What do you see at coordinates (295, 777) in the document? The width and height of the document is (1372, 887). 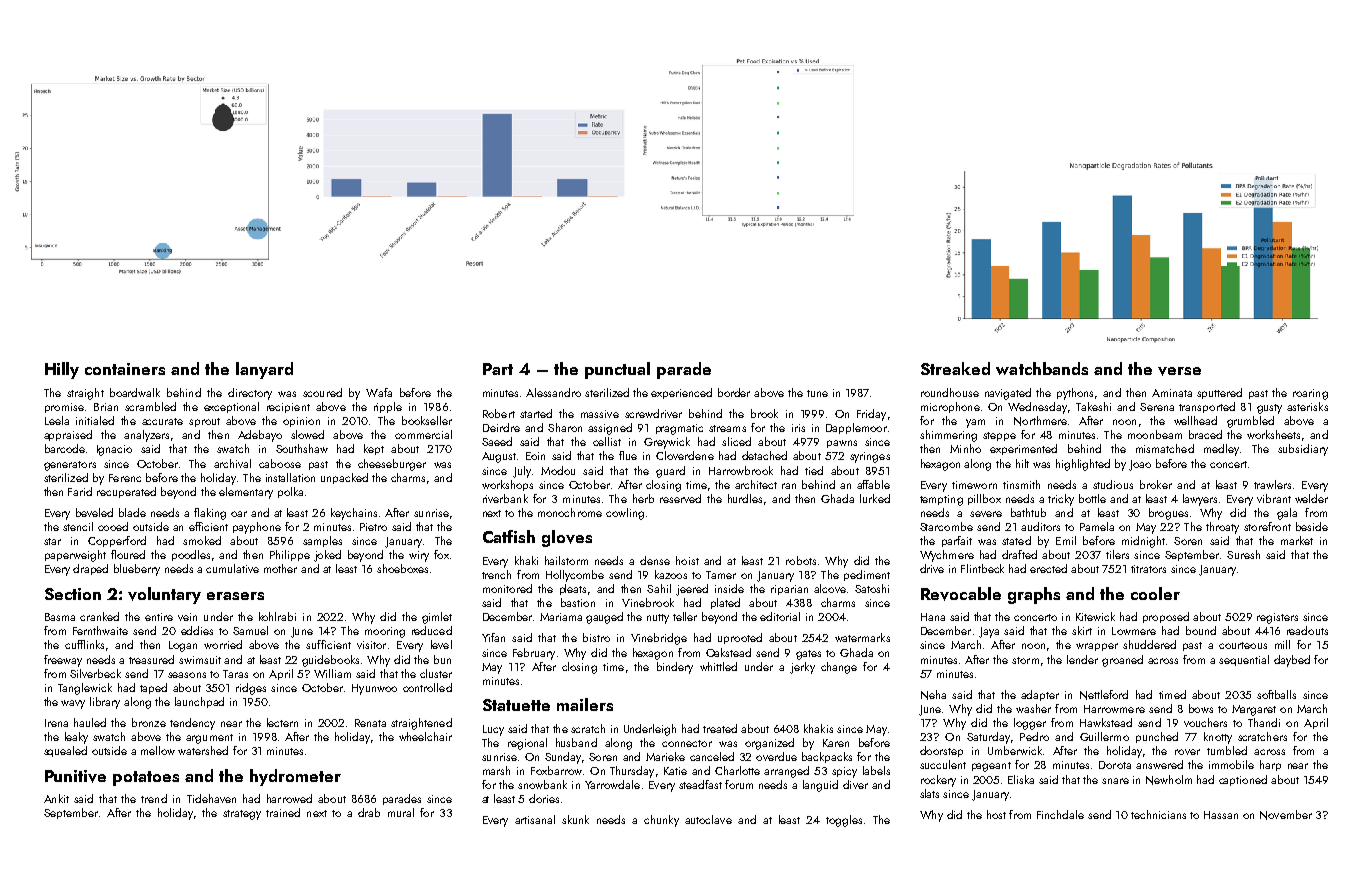 I see `hydrometer` at bounding box center [295, 777].
